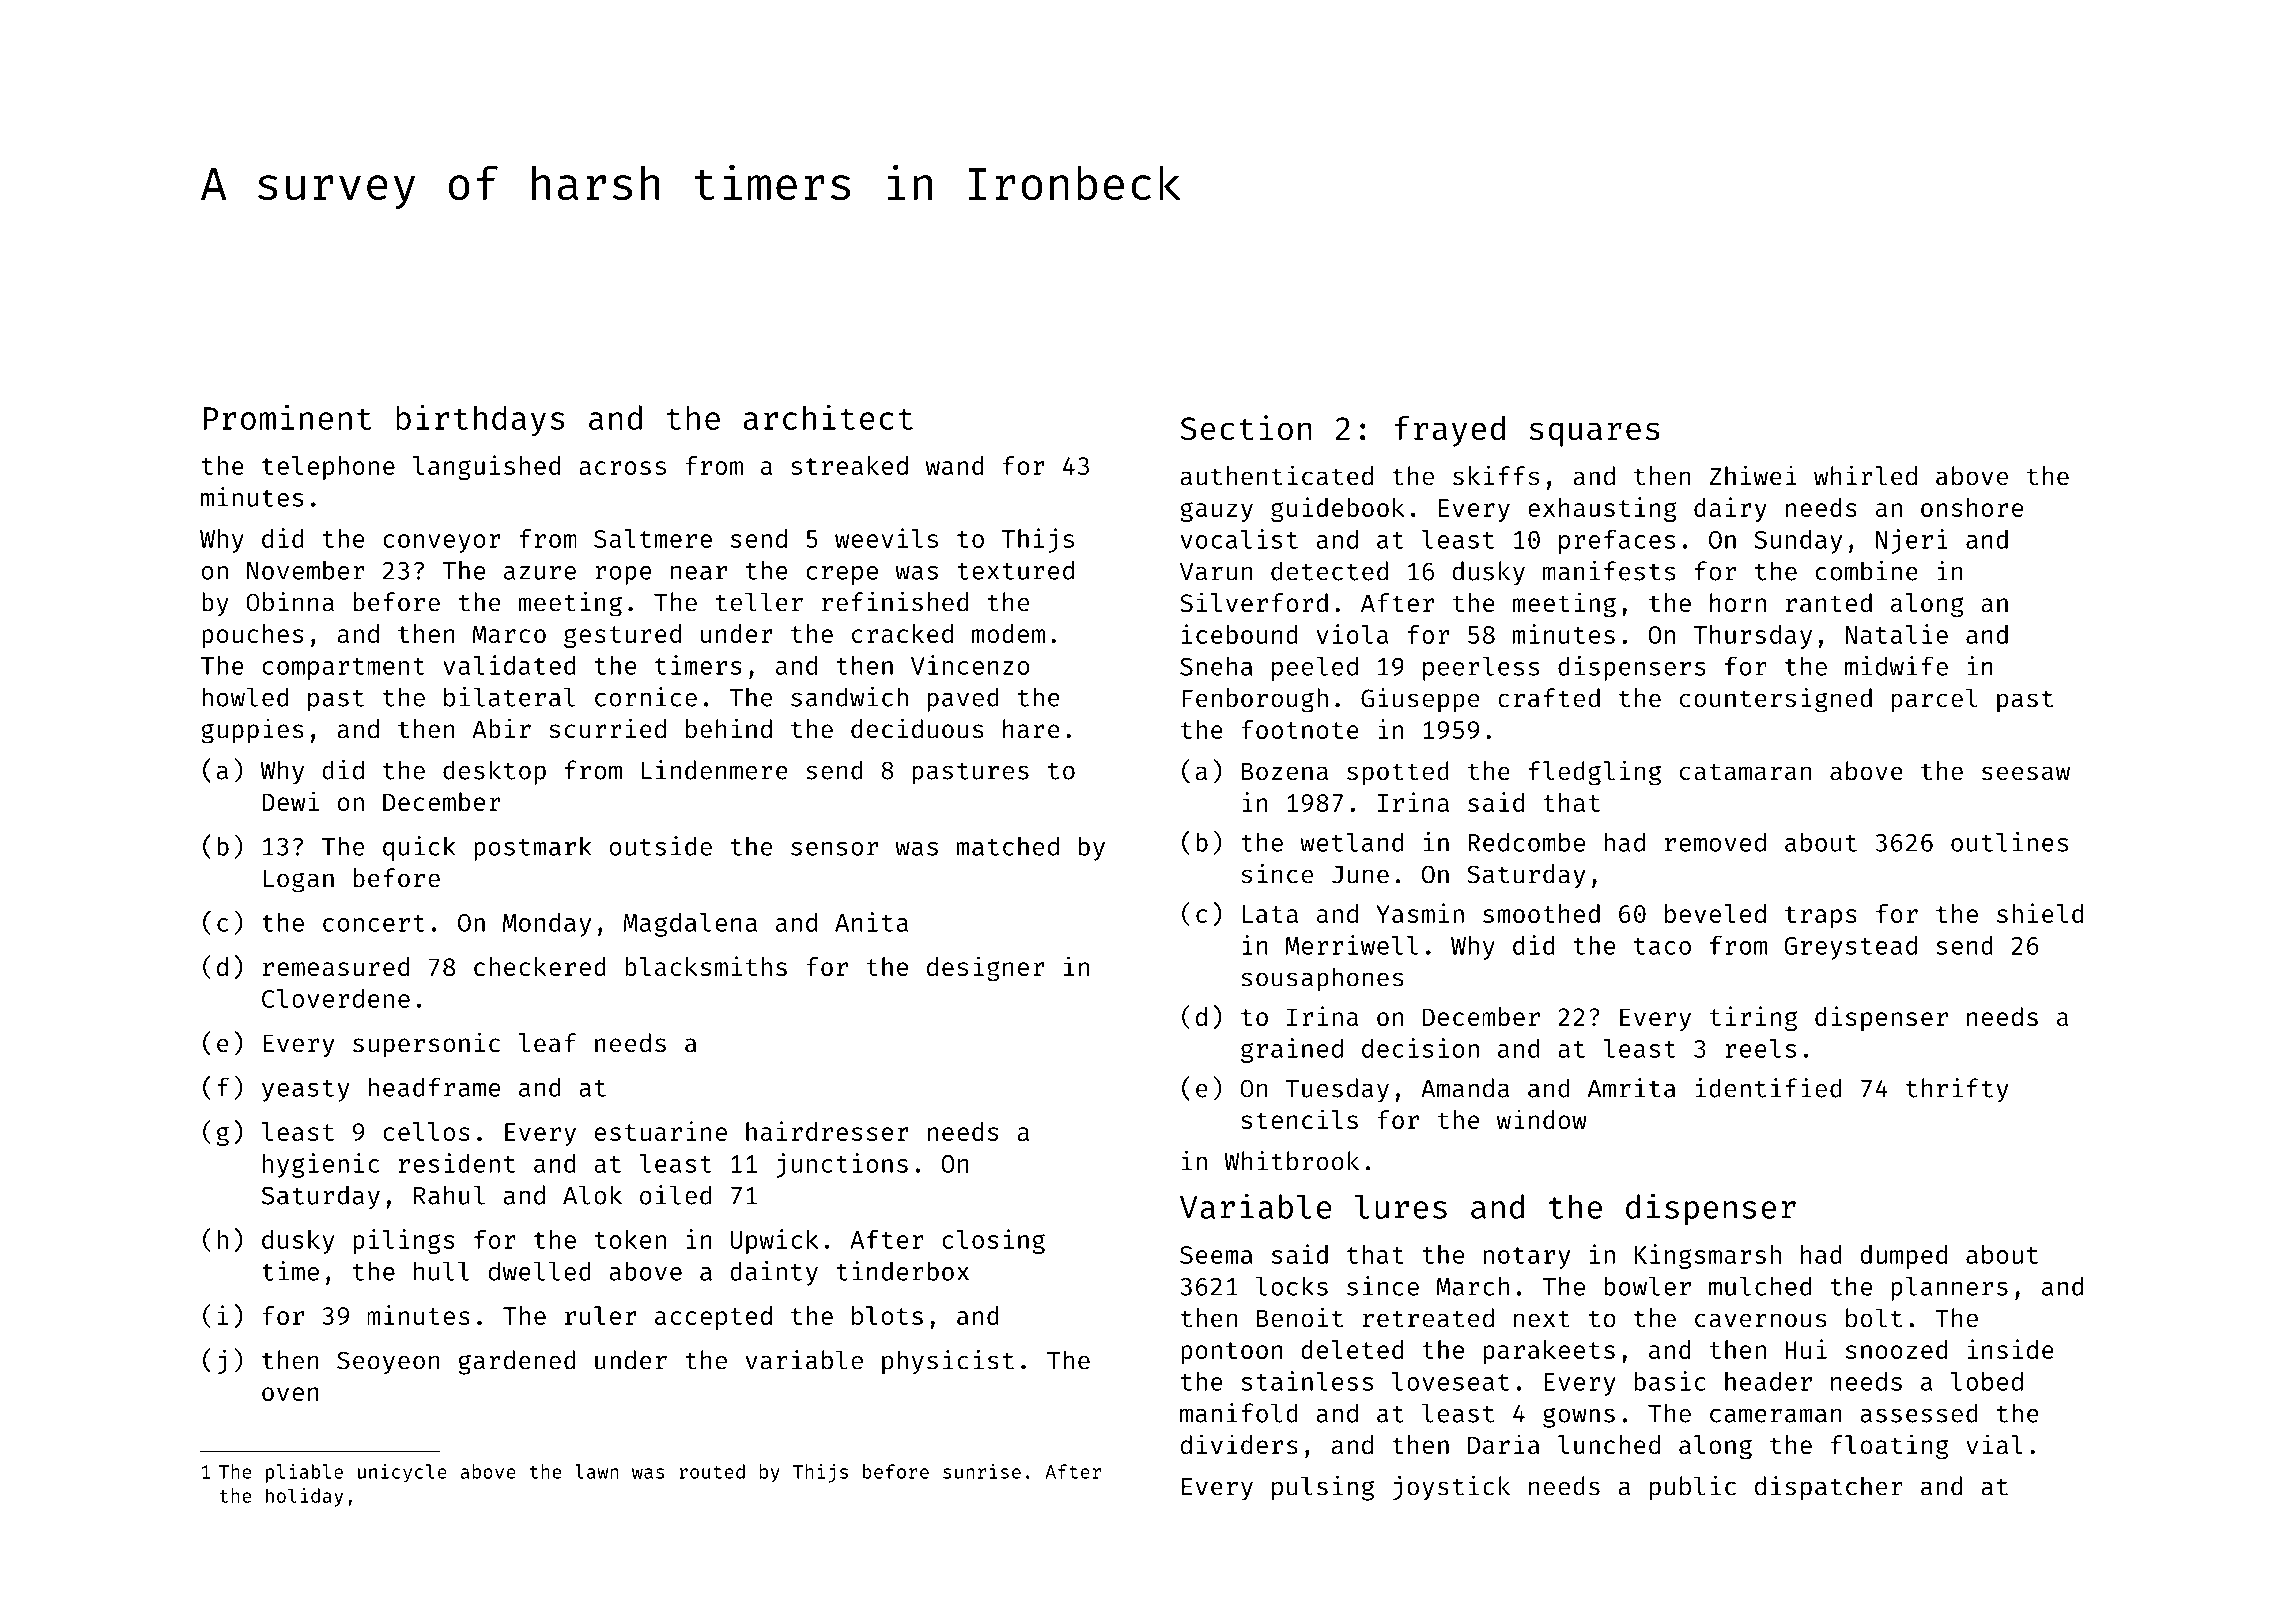 The image size is (2292, 1620). Describe the element at coordinates (1972, 507) in the document. I see `onshore` at that location.
